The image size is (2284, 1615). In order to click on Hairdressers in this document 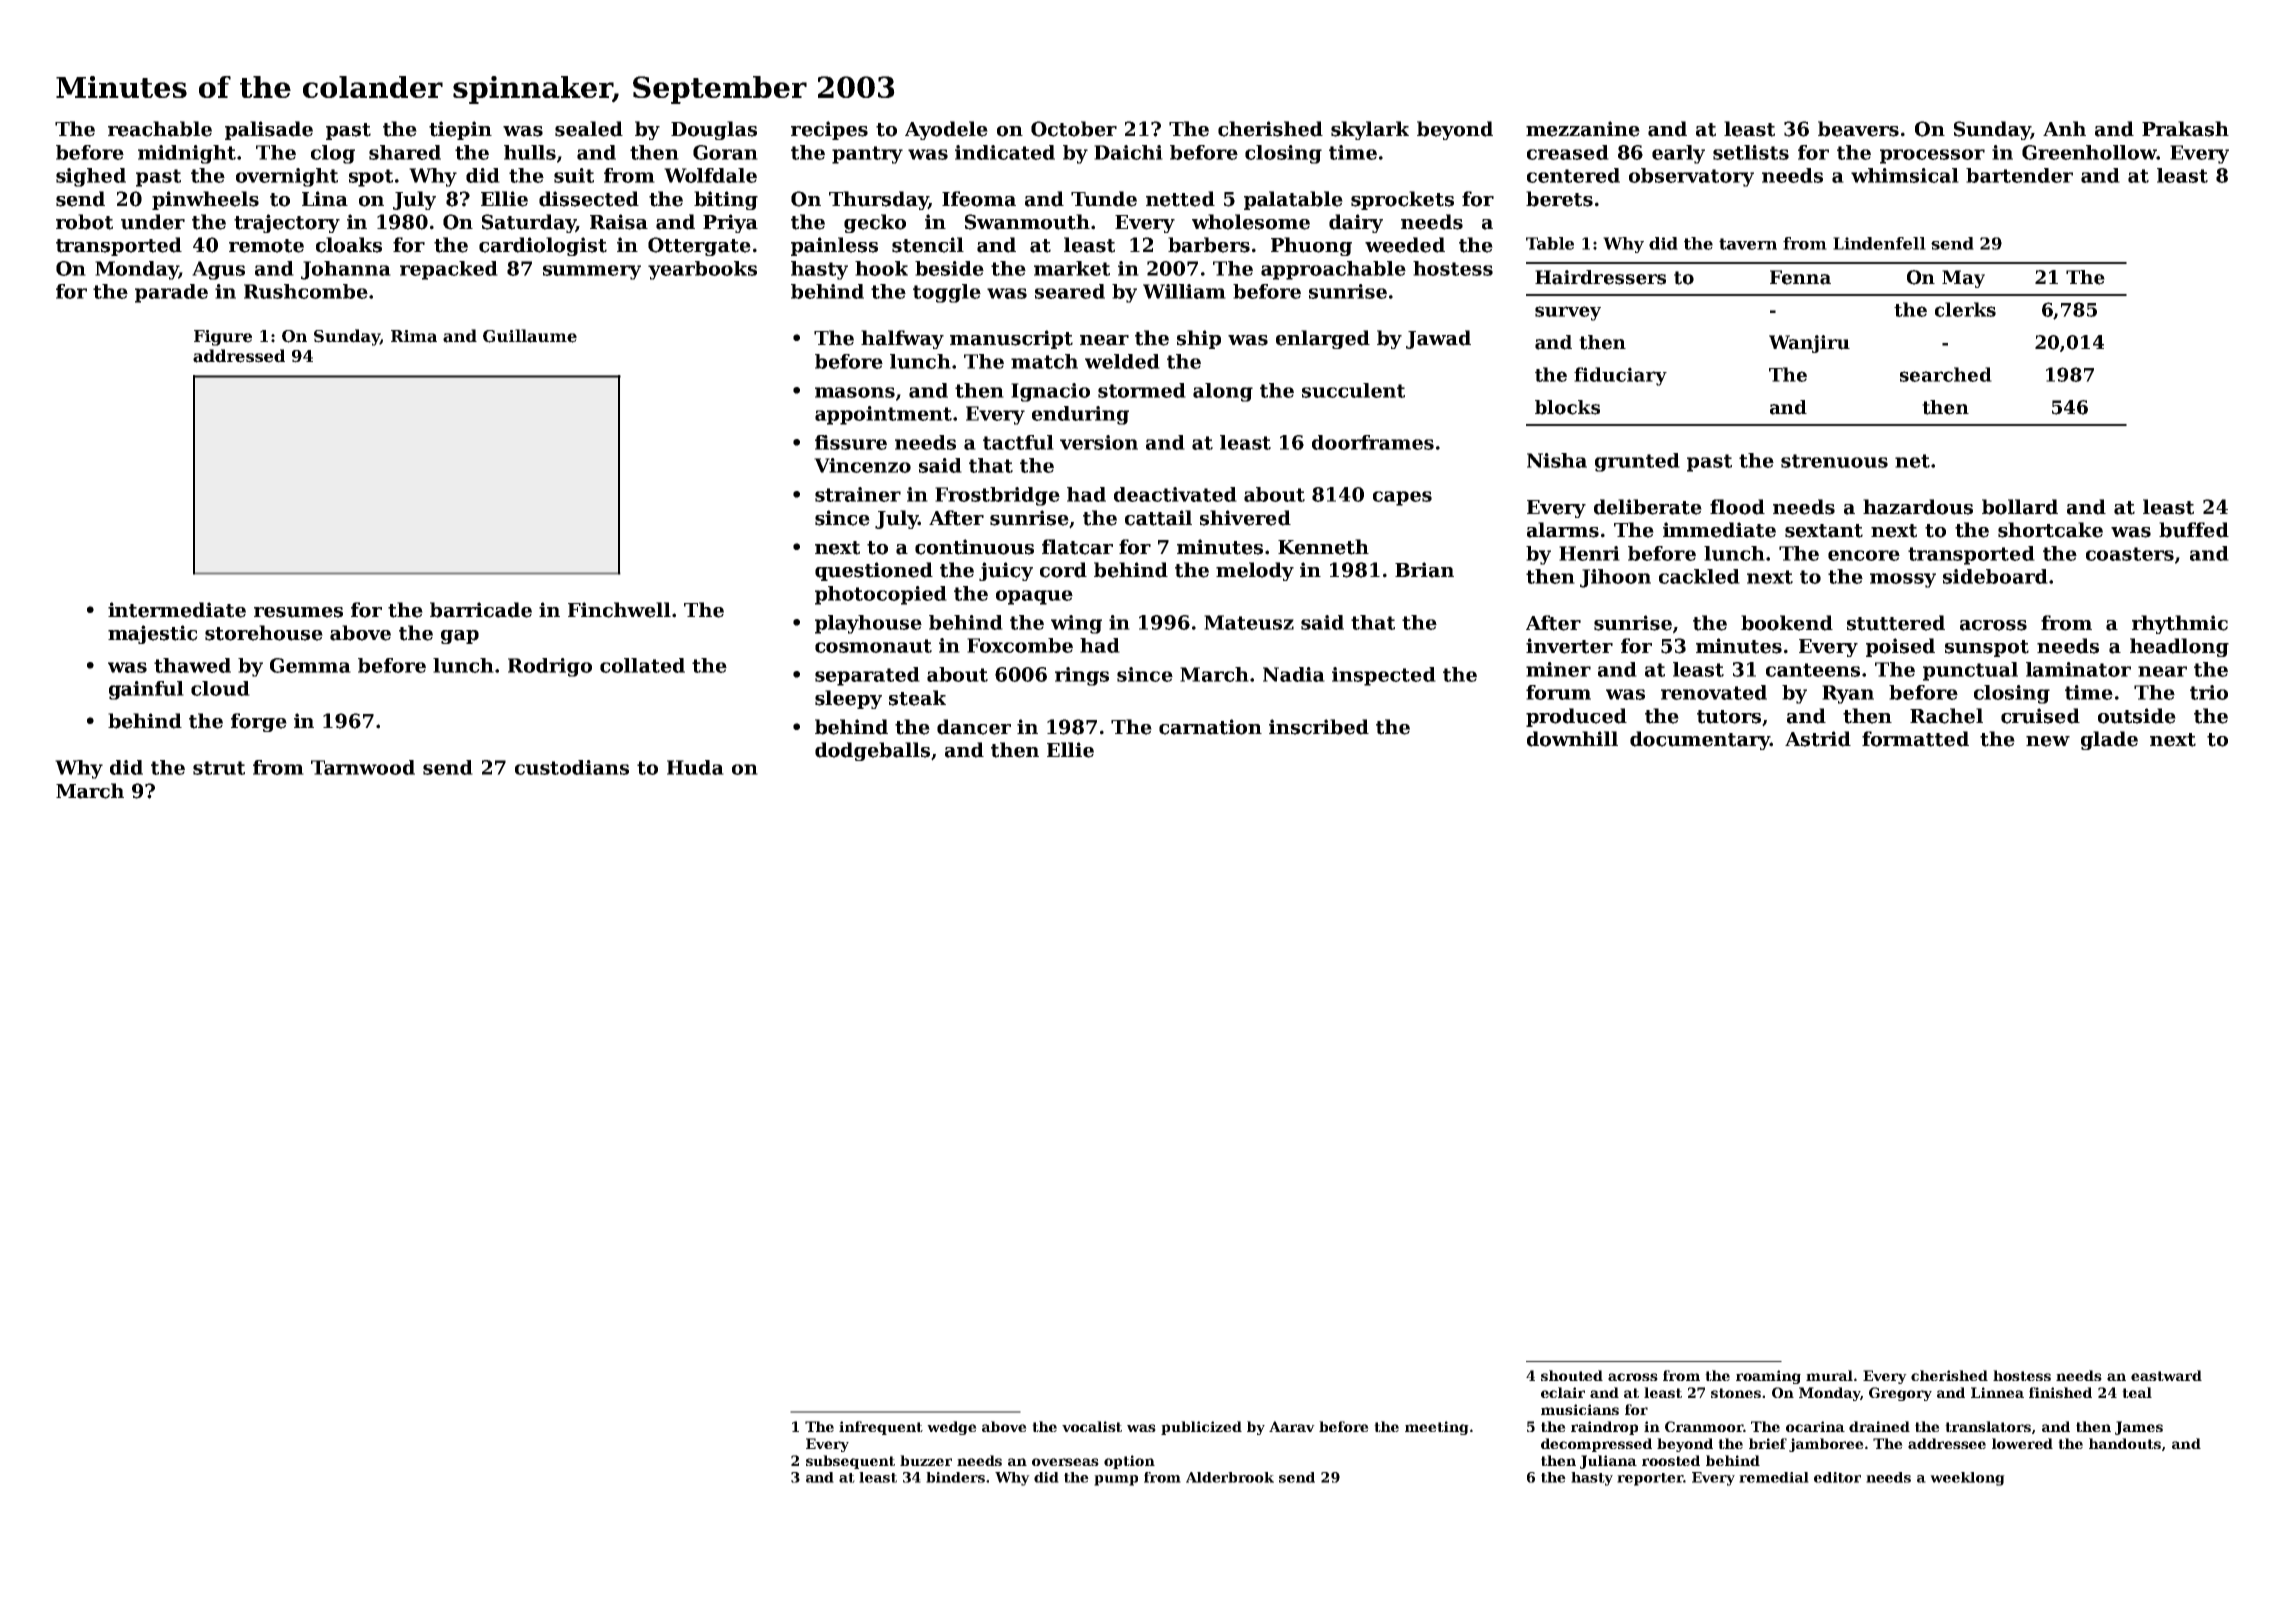, I will do `click(1600, 277)`.
